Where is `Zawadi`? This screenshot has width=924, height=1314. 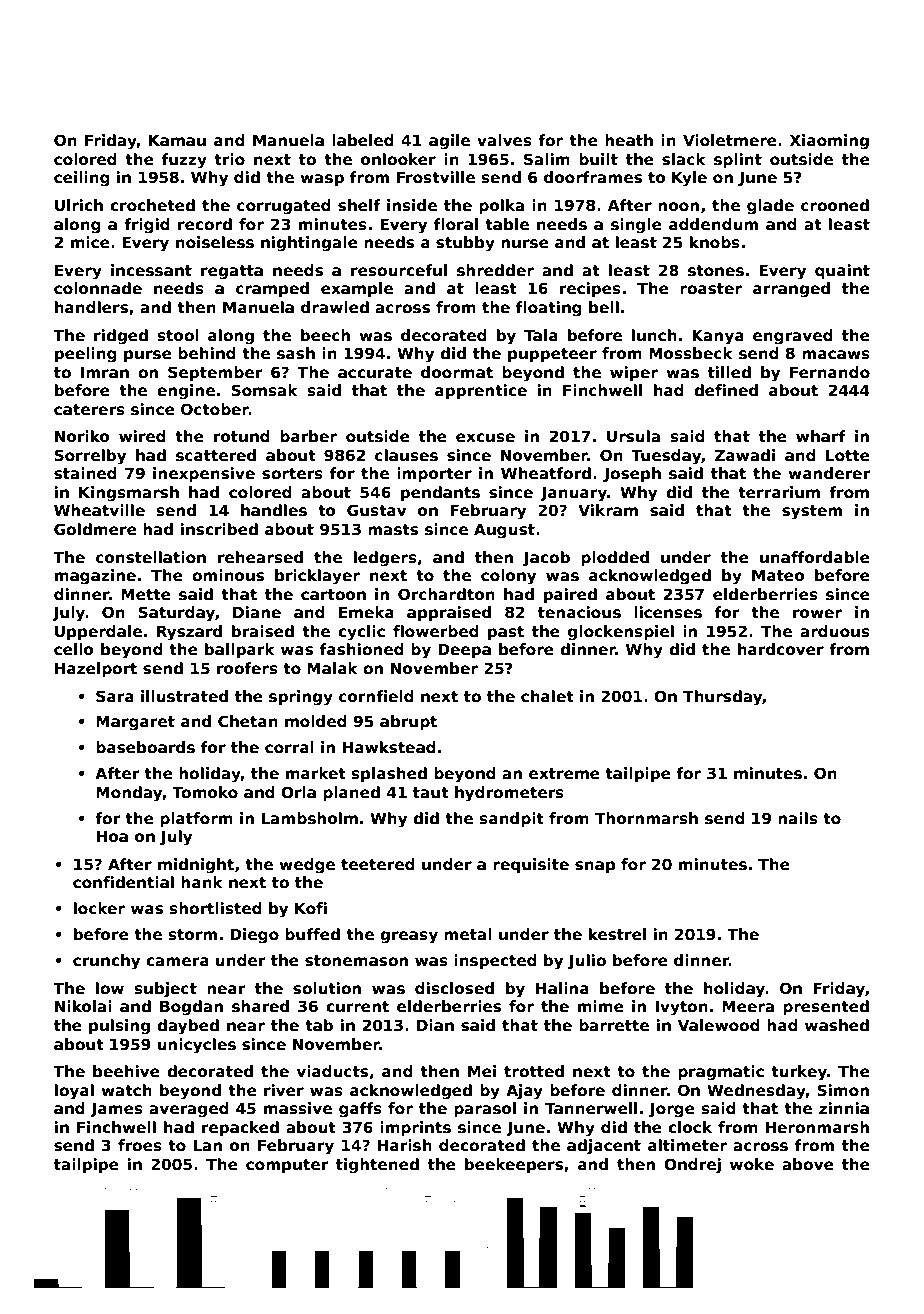 Zawadi is located at coordinates (745, 455).
